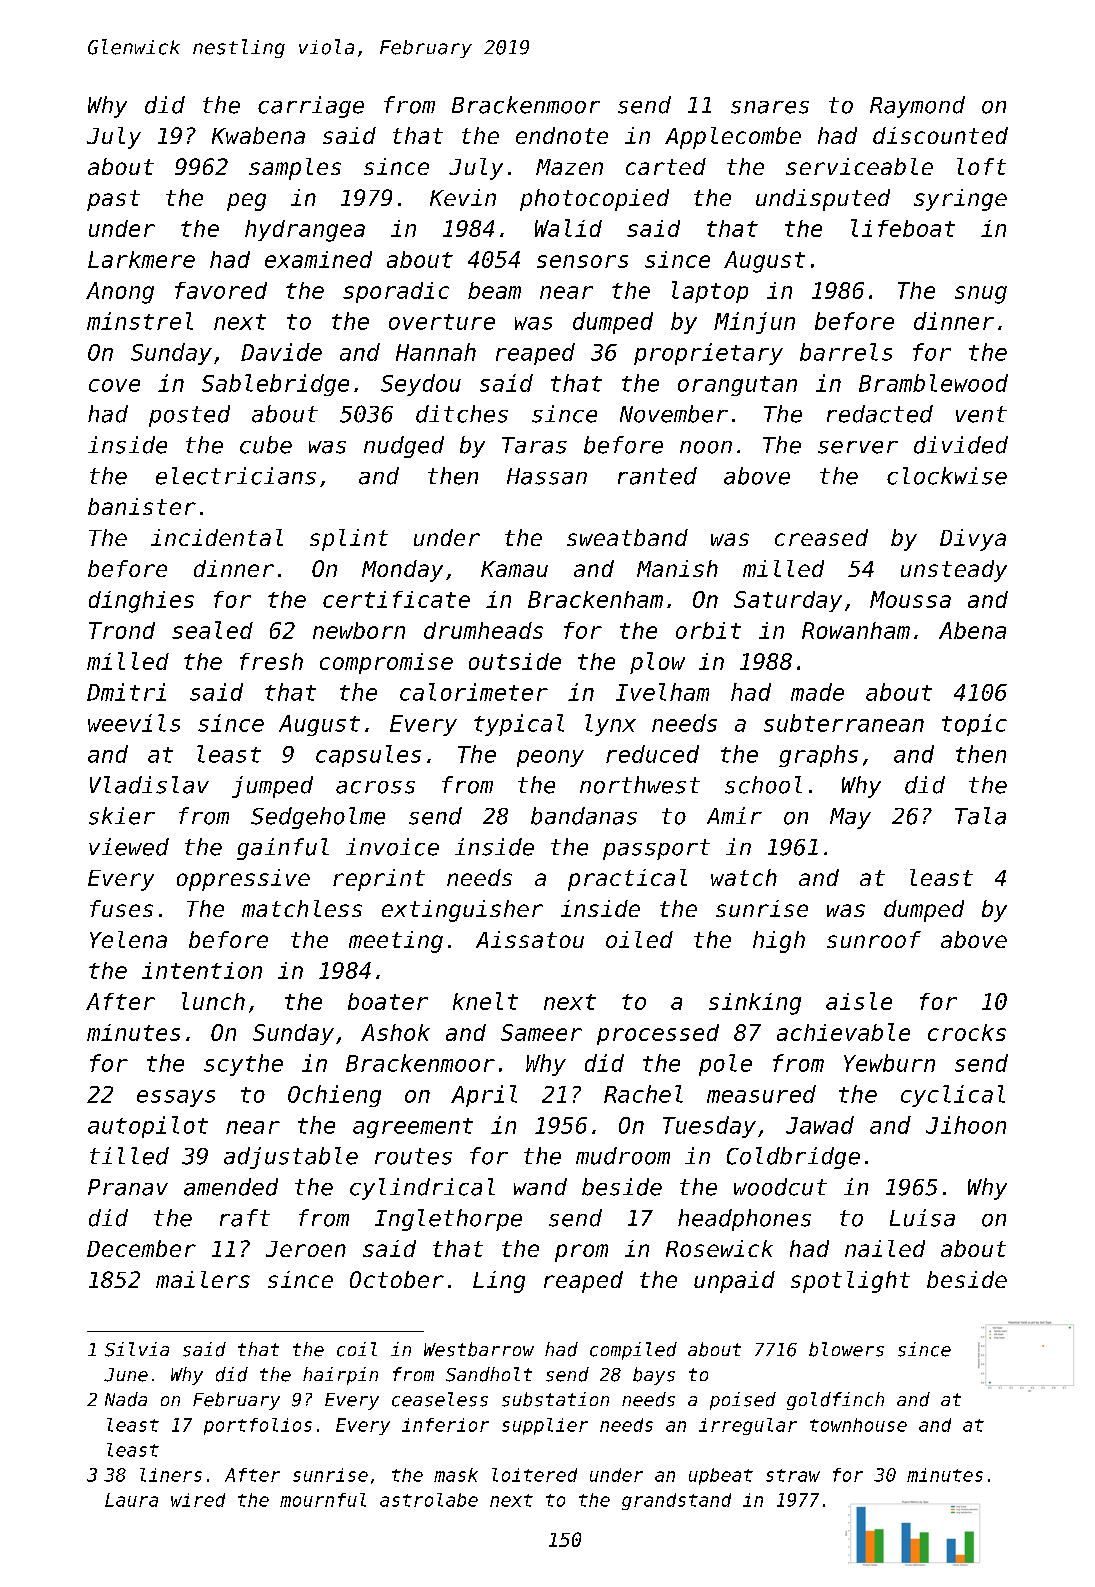  Describe the element at coordinates (281, 352) in the screenshot. I see `Davide` at that location.
